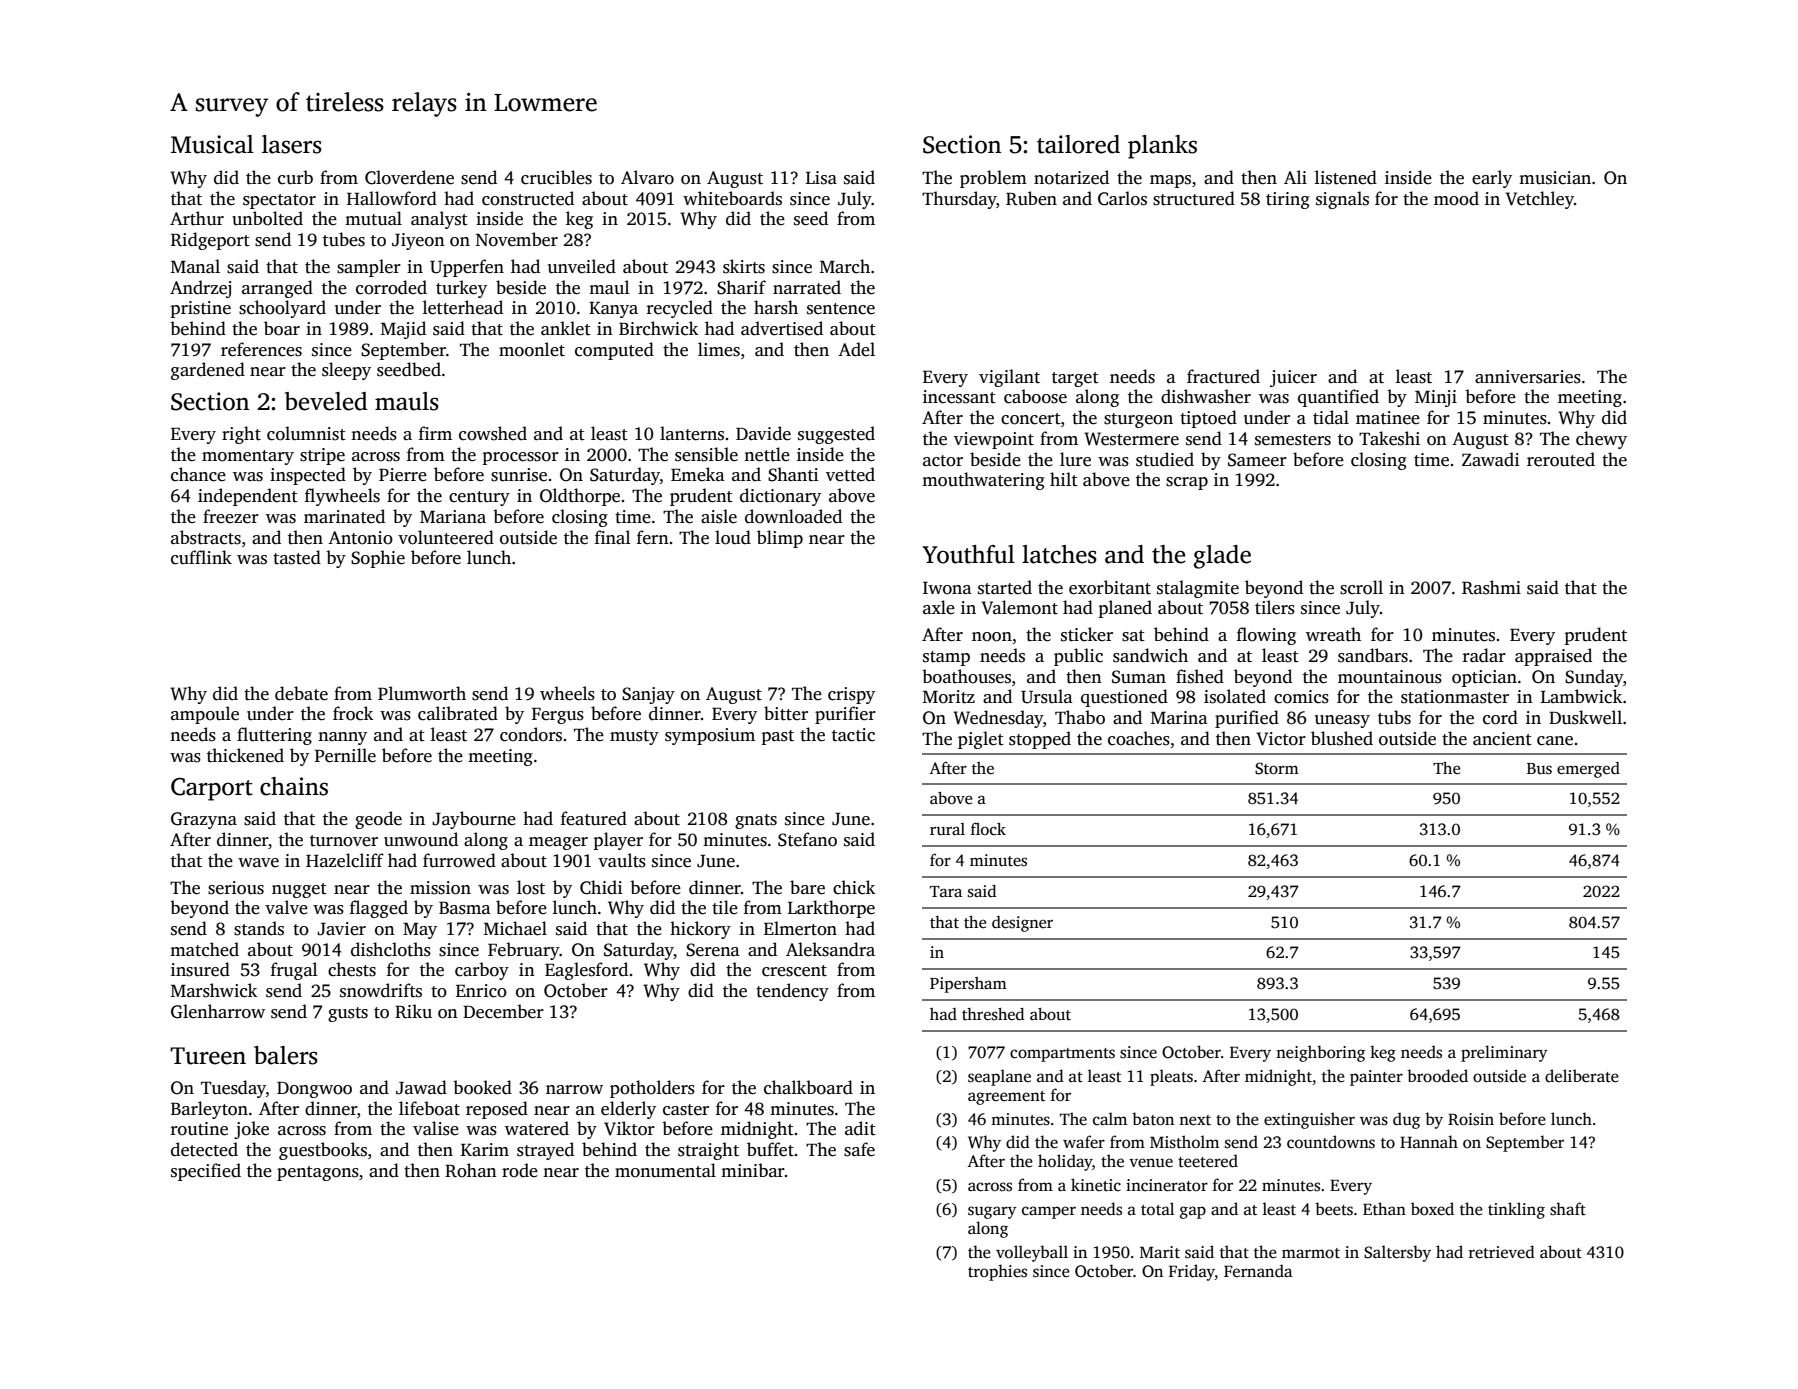 The height and width of the document is (1389, 1798). What do you see at coordinates (205, 715) in the document?
I see `ampoule` at bounding box center [205, 715].
